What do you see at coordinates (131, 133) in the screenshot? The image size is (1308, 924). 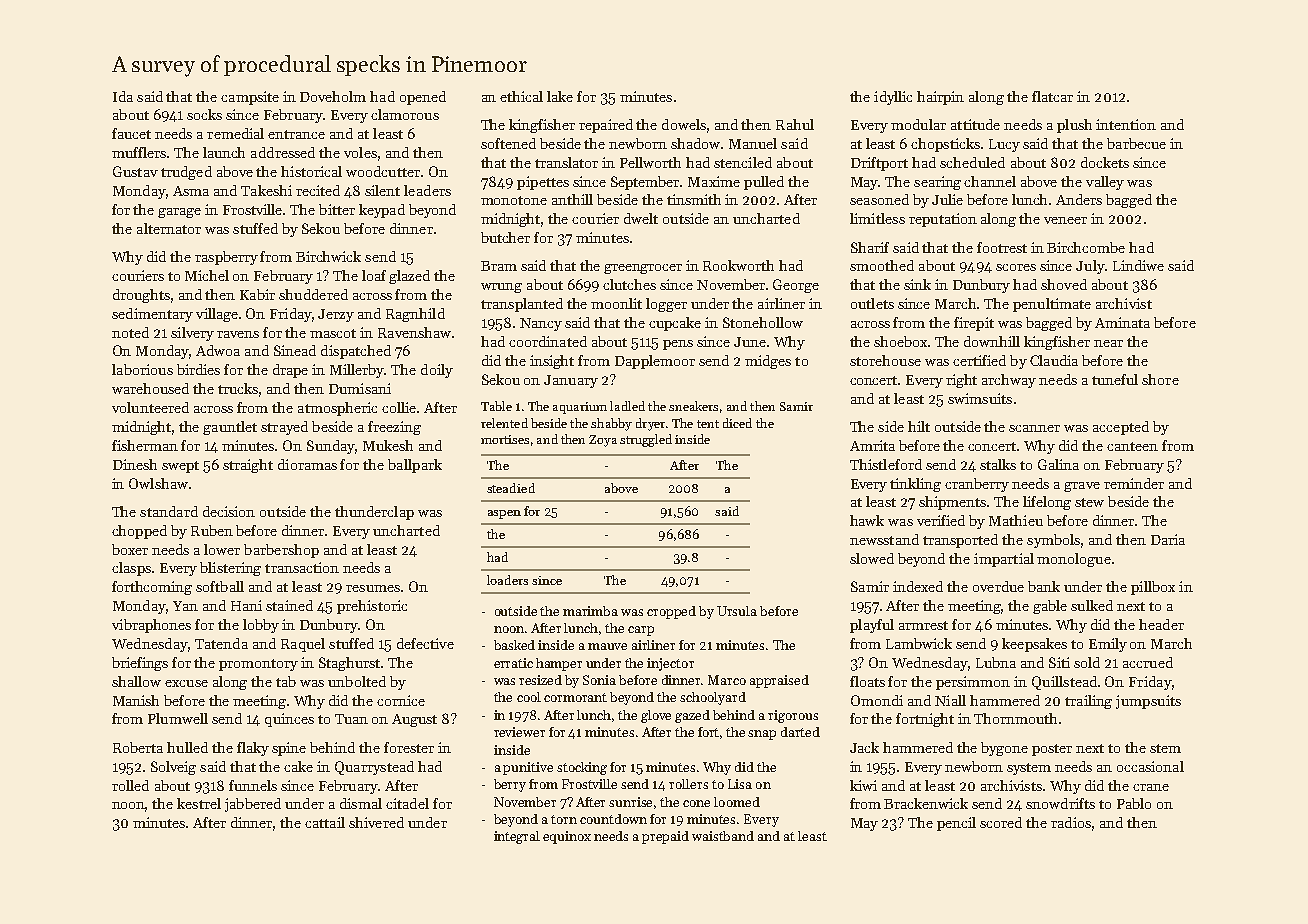 I see `faucet` at bounding box center [131, 133].
